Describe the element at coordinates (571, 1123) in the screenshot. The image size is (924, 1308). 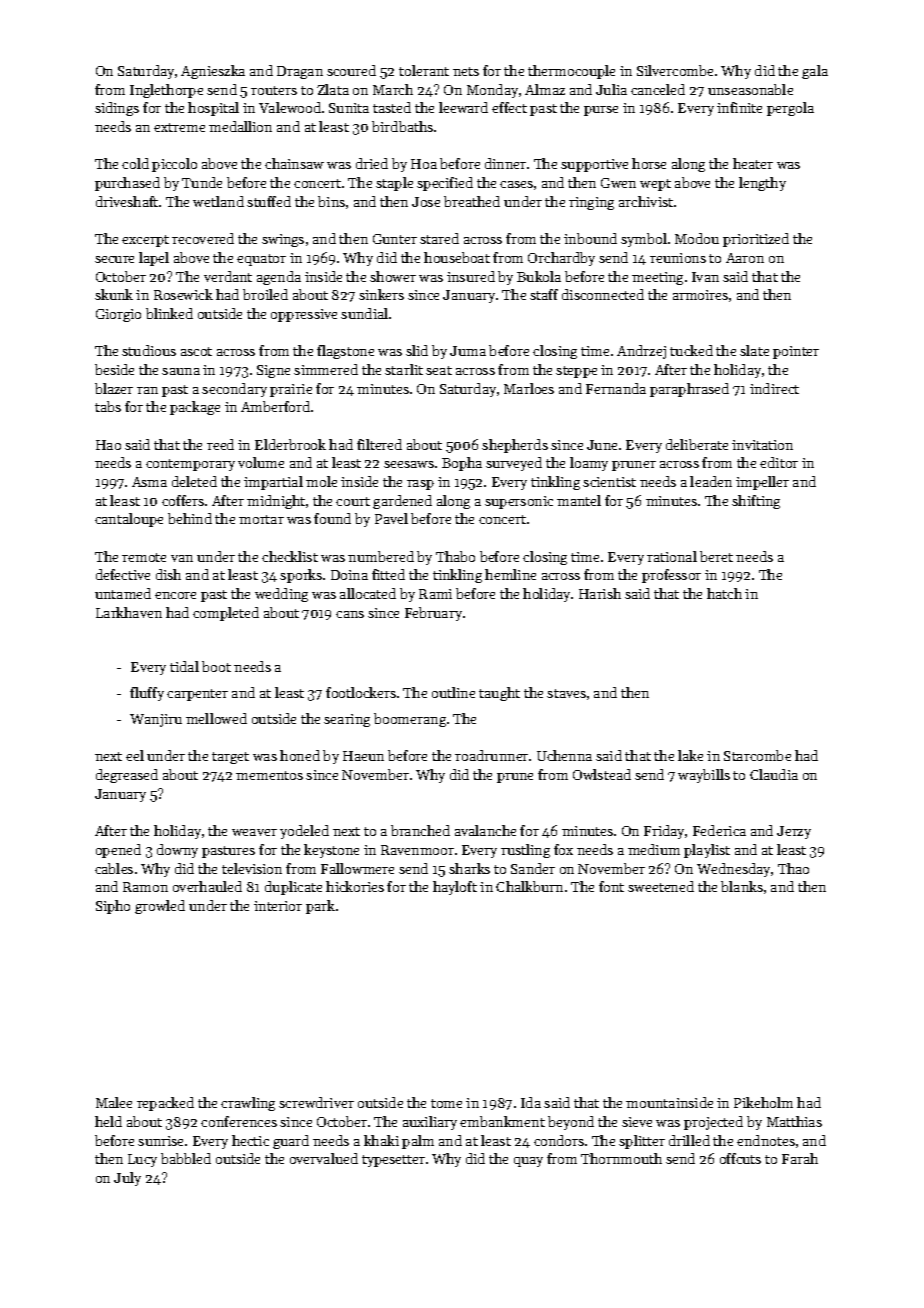
I see `beyond` at that location.
